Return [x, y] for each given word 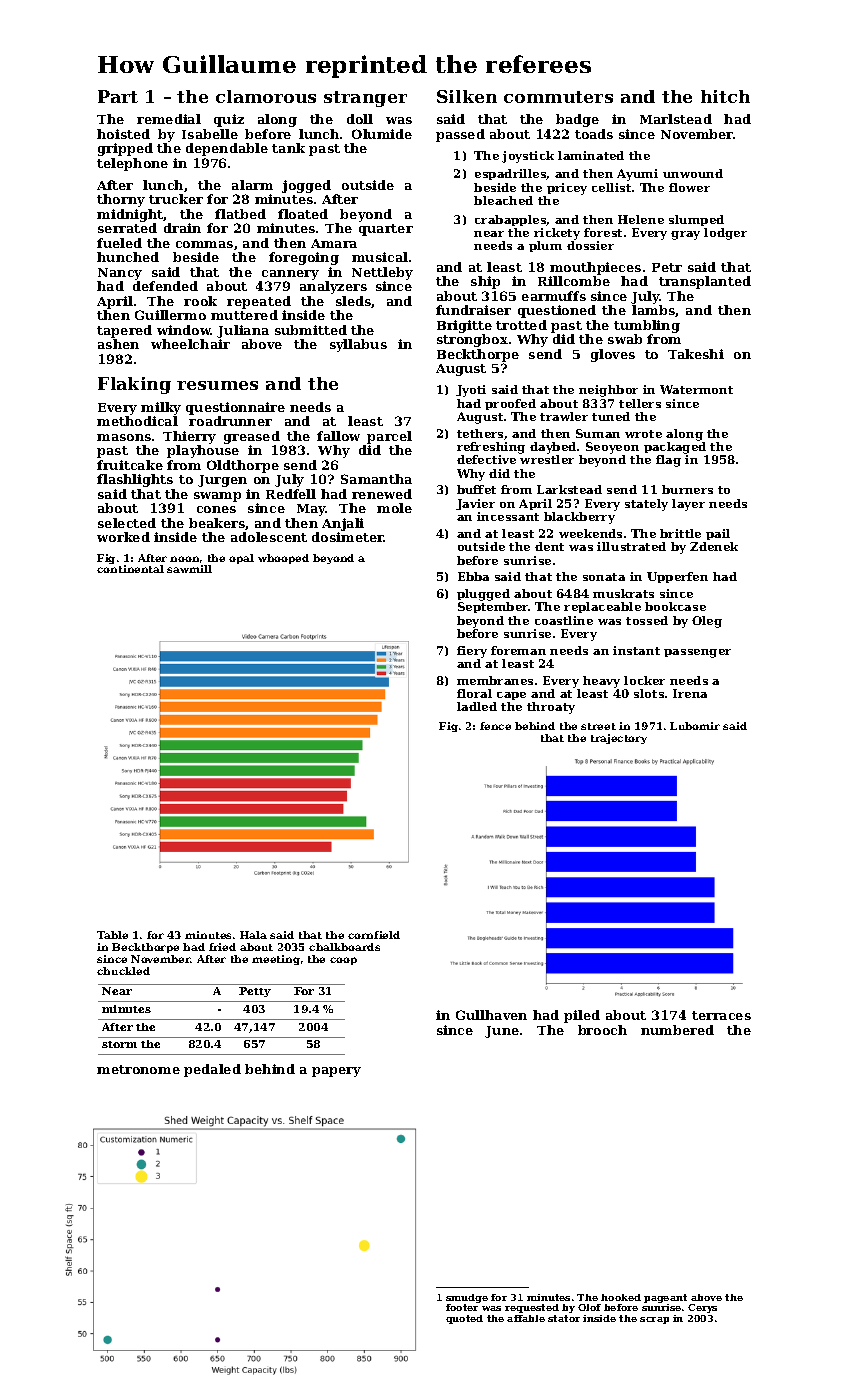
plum [545, 246]
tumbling [647, 326]
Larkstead [569, 489]
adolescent [269, 537]
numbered [677, 1030]
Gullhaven [491, 1015]
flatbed [240, 214]
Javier [475, 504]
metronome [138, 1069]
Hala [253, 935]
